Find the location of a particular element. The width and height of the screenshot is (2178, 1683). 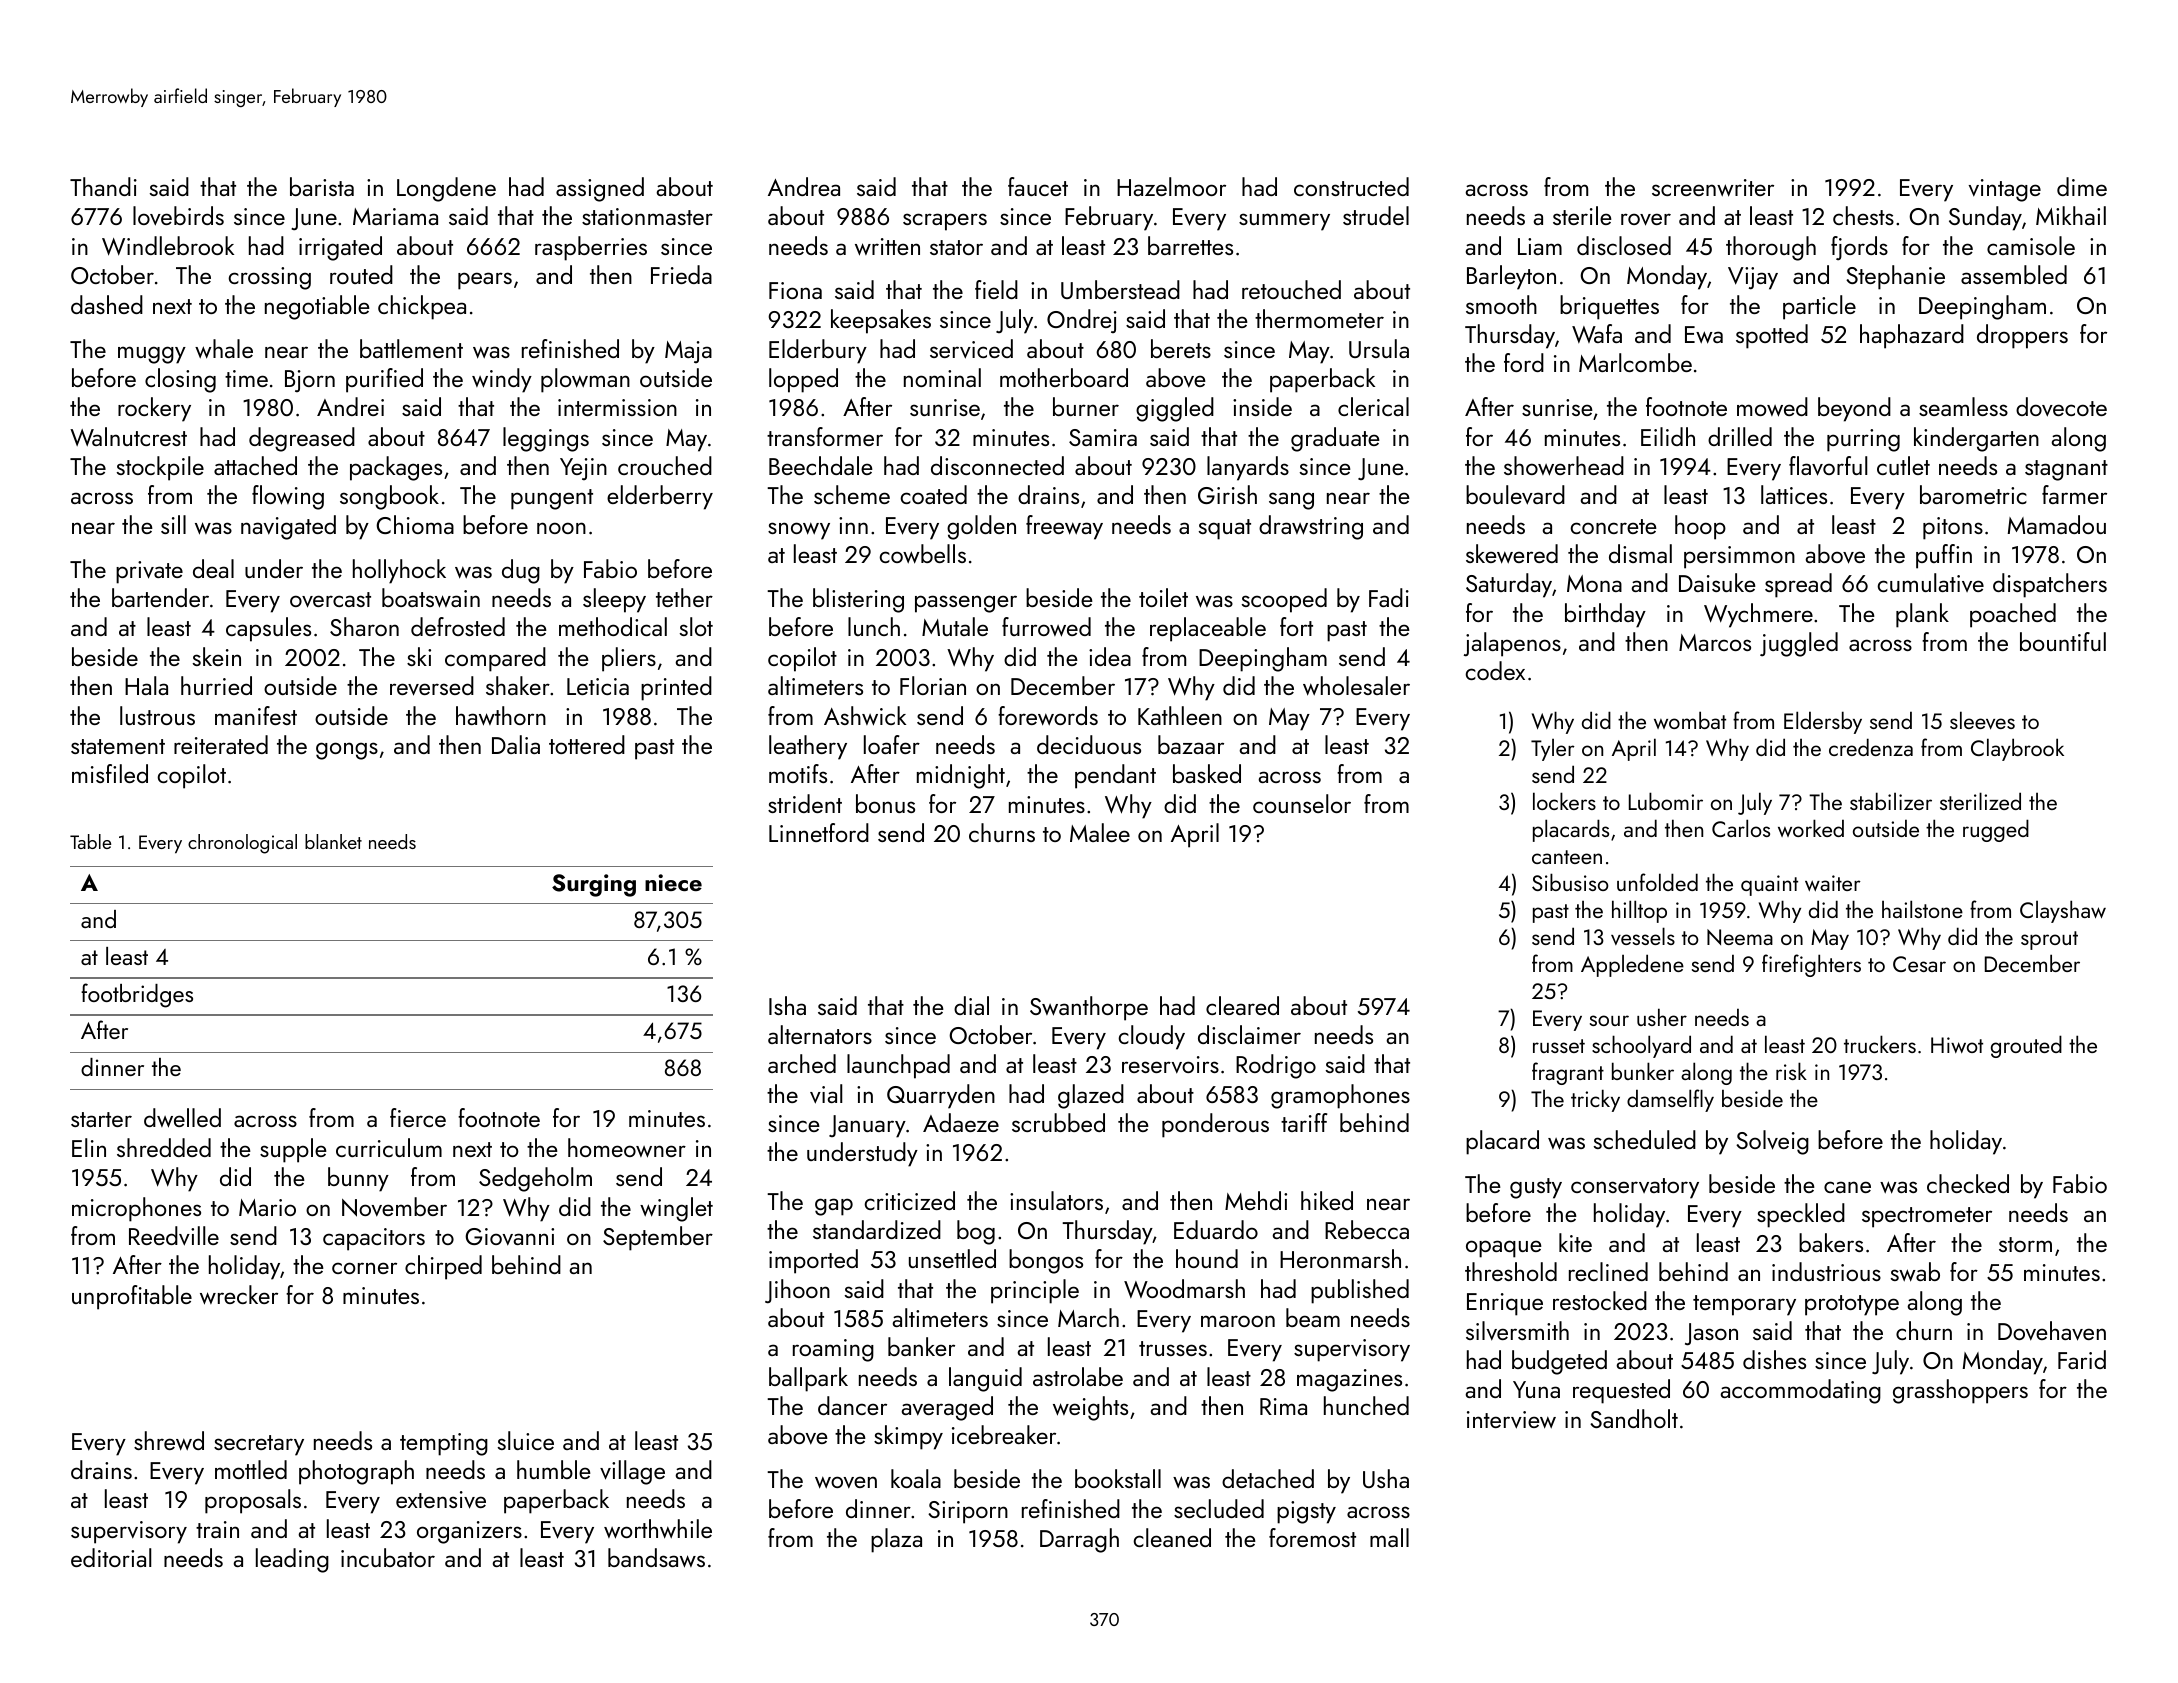

motherboard is located at coordinates (1064, 377).
